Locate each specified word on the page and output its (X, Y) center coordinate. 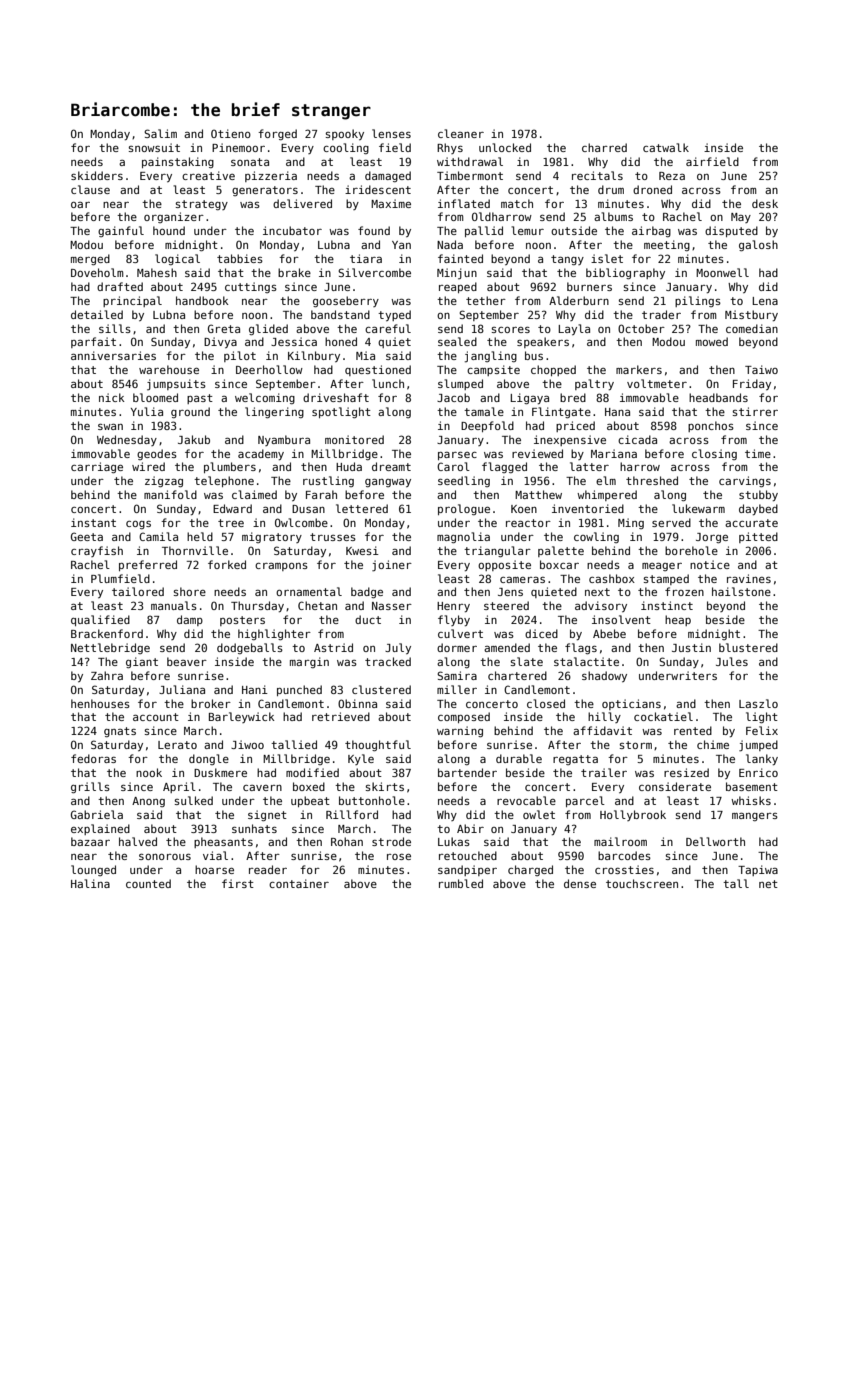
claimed (254, 494)
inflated (464, 203)
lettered (362, 508)
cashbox (612, 578)
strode (391, 841)
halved (138, 841)
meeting (667, 245)
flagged (504, 467)
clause (90, 189)
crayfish (97, 551)
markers (639, 369)
